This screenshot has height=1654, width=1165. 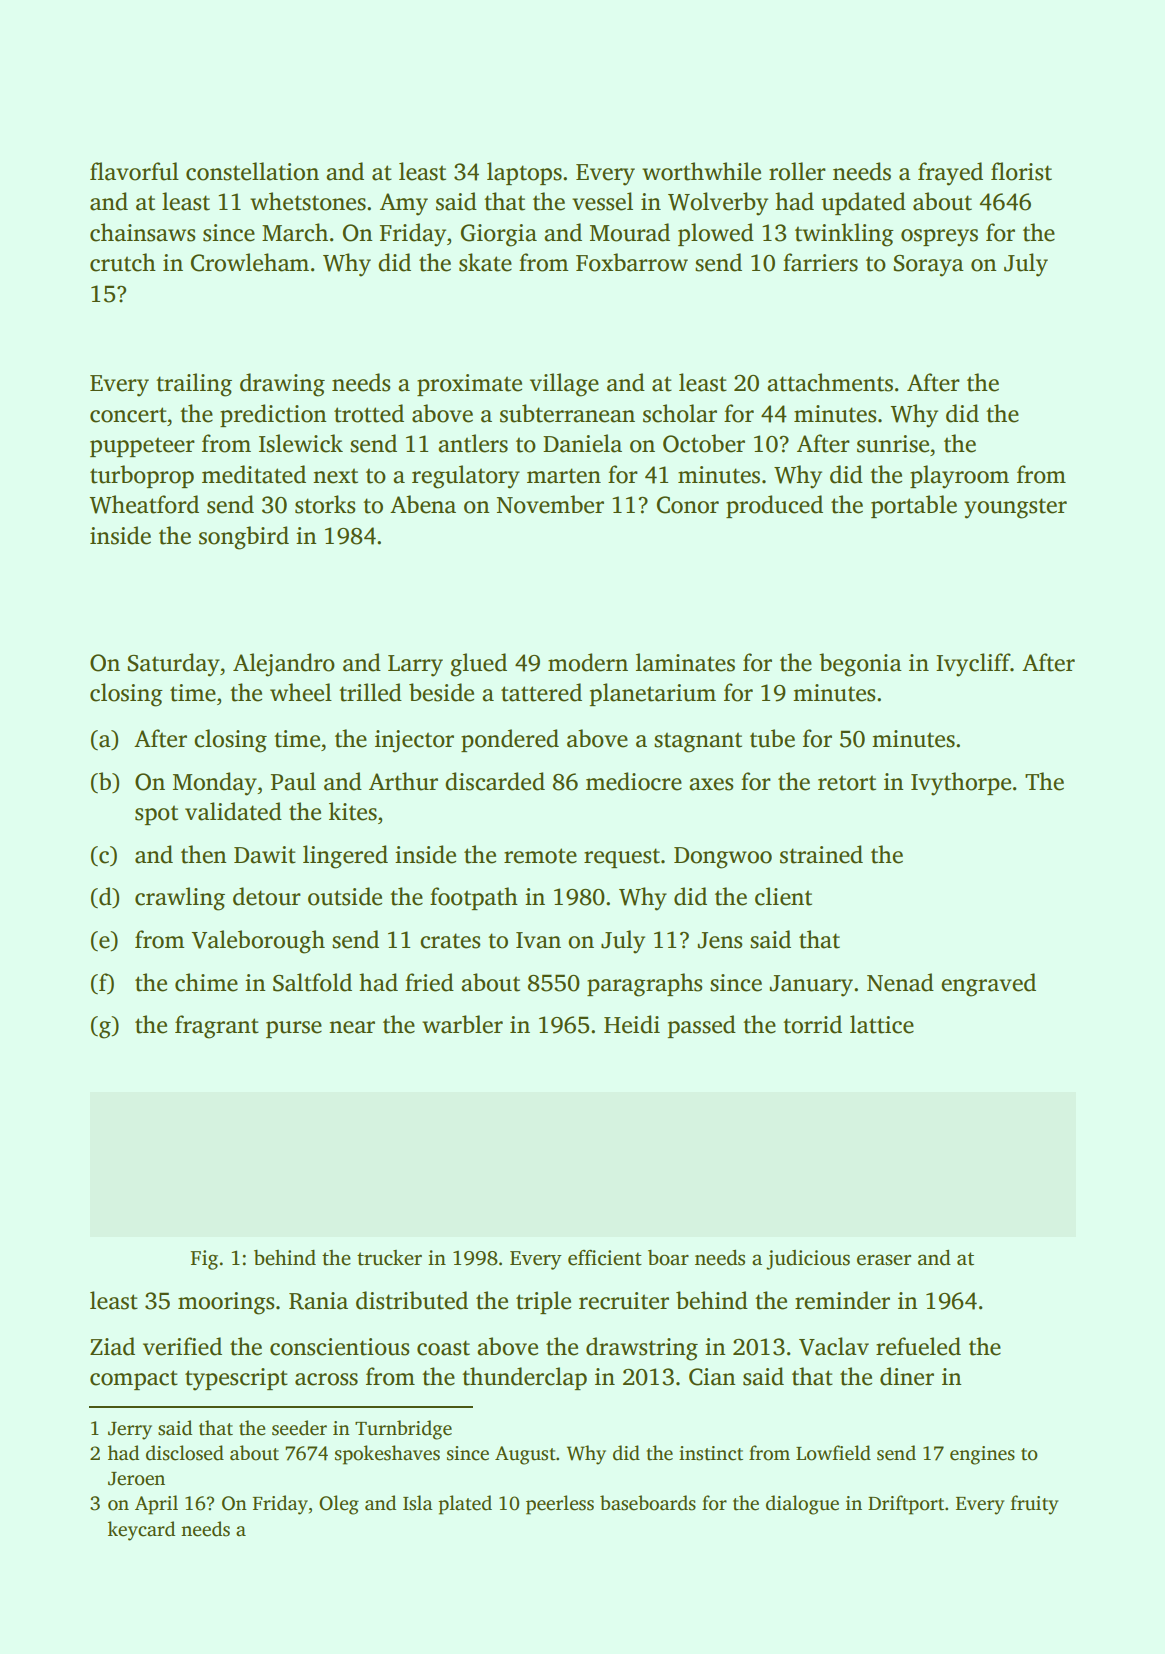 What do you see at coordinates (465, 1505) in the screenshot?
I see `plated` at bounding box center [465, 1505].
